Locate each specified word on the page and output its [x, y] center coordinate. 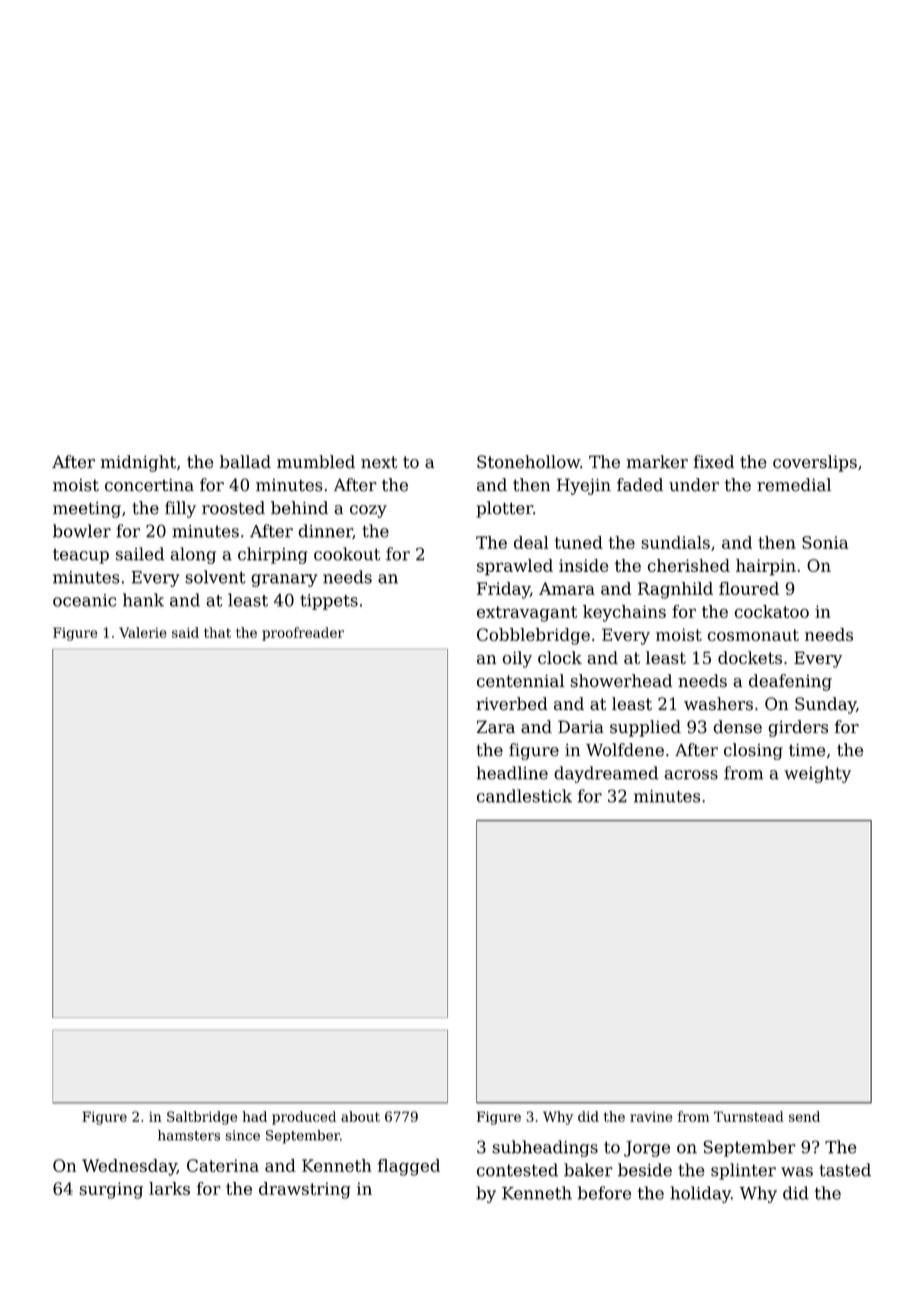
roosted [233, 508]
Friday [503, 590]
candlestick [524, 796]
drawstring [305, 1190]
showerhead [621, 681]
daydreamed [606, 774]
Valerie [143, 632]
